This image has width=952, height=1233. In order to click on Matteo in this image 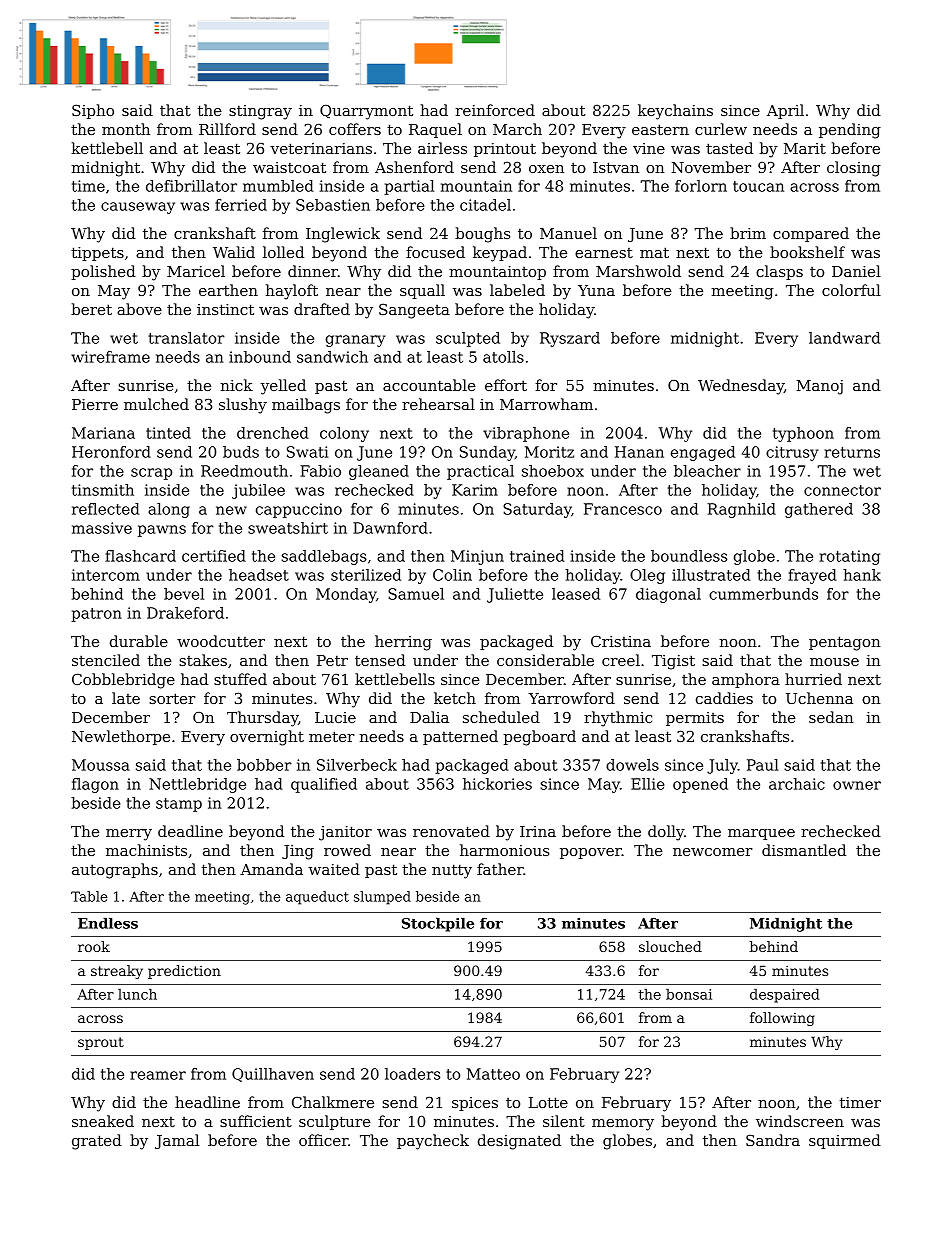, I will do `click(493, 1074)`.
